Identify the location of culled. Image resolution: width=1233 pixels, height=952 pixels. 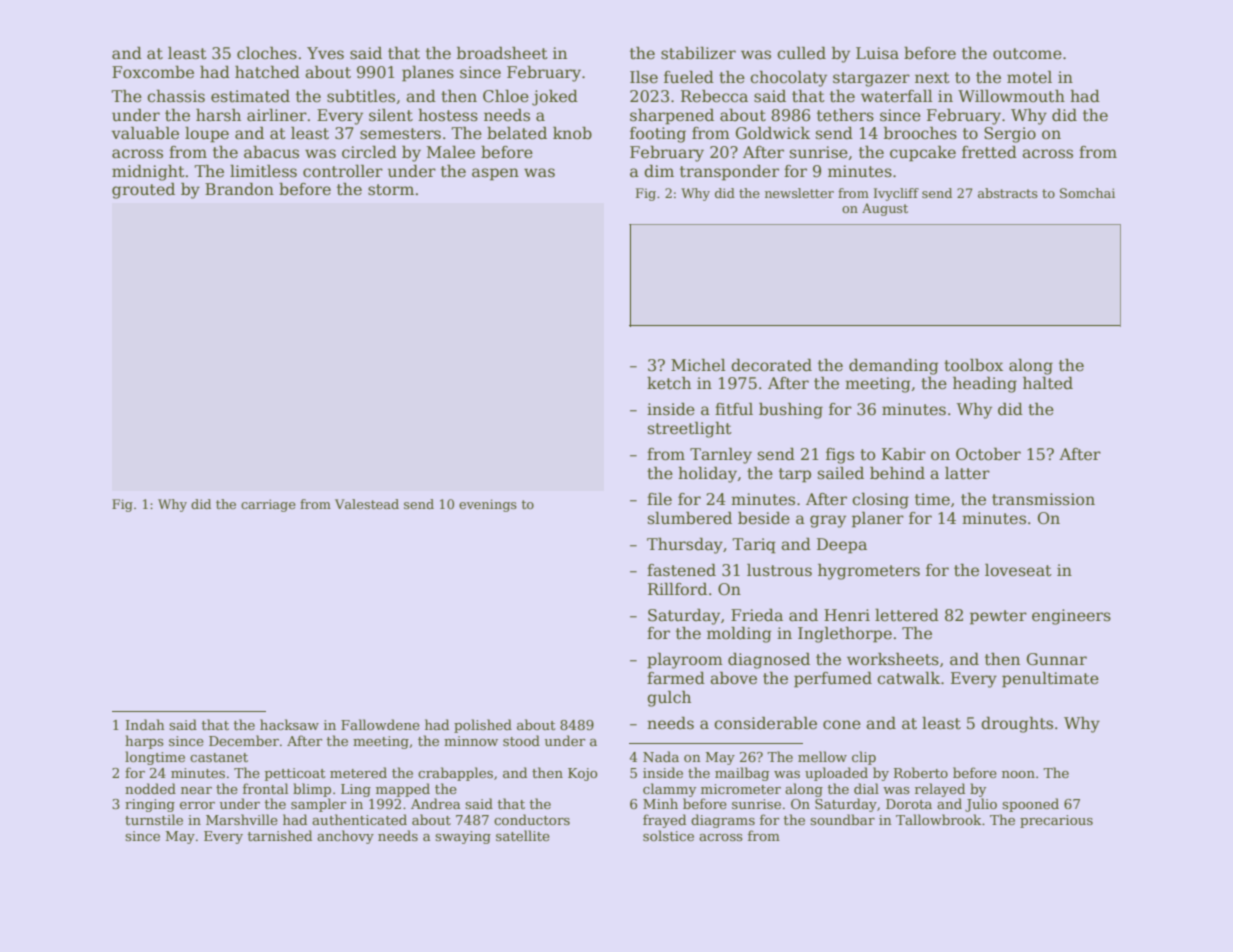
(801, 53).
